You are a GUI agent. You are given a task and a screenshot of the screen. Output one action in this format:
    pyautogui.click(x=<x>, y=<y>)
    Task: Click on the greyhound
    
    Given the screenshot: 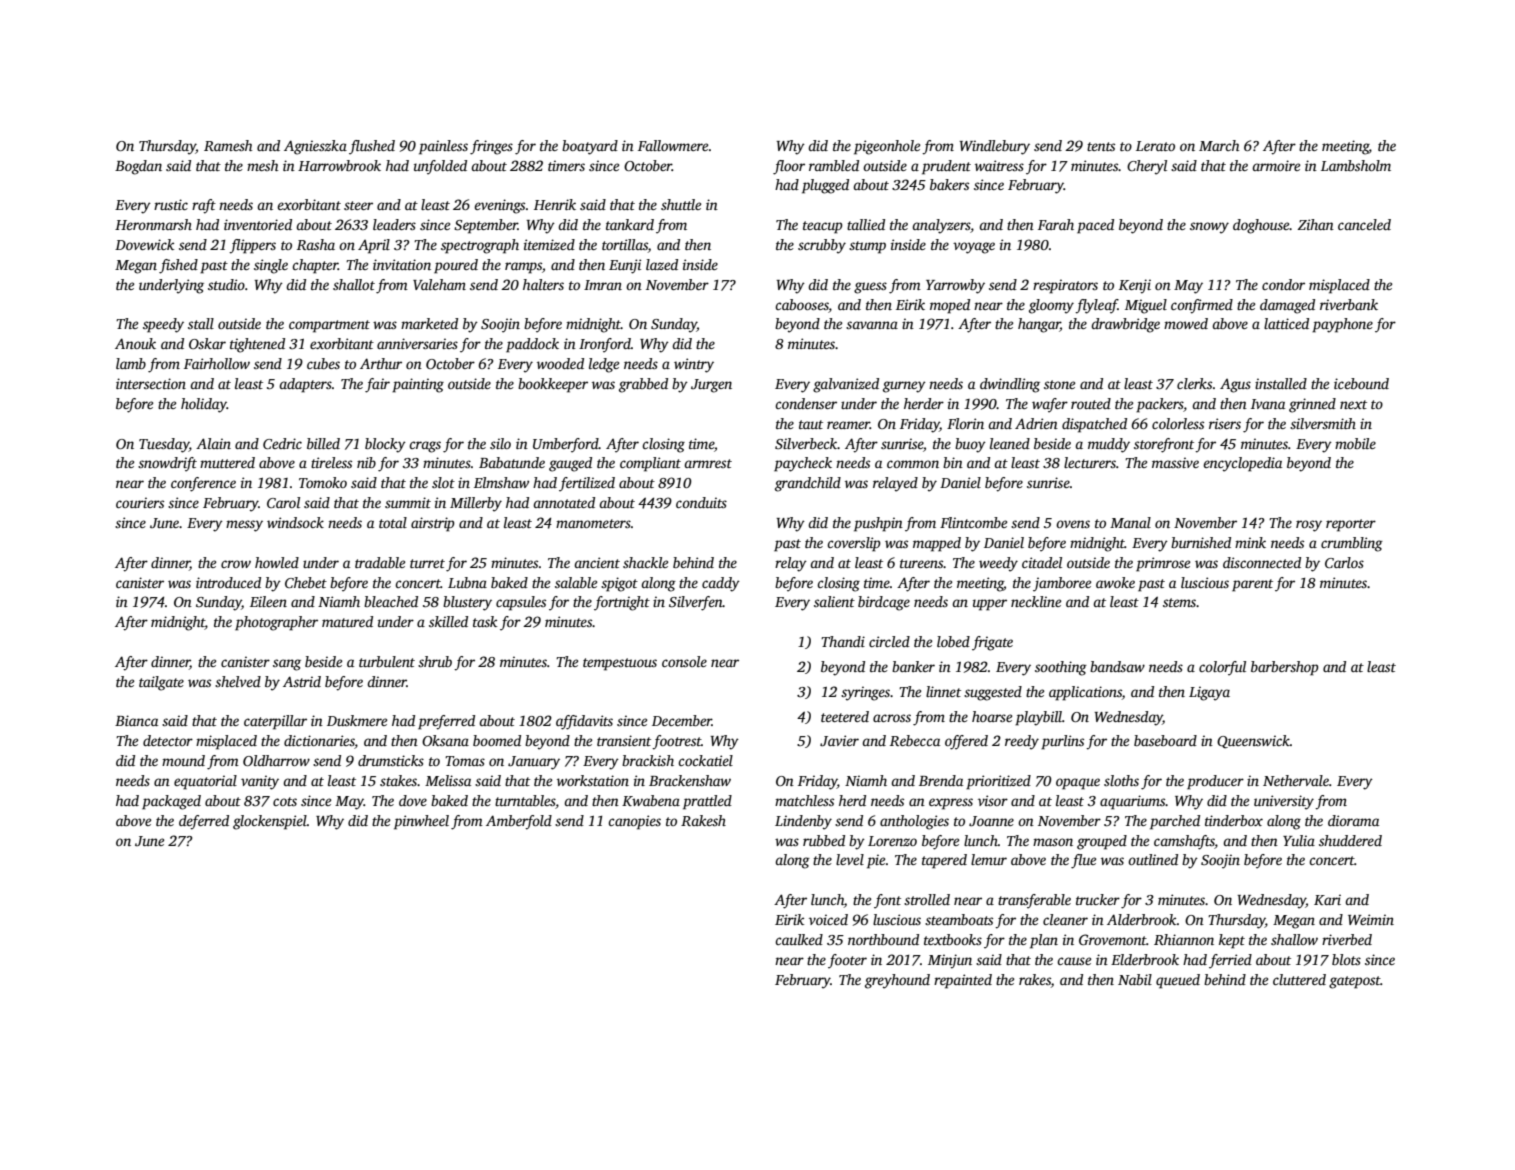 What is the action you would take?
    pyautogui.click(x=897, y=981)
